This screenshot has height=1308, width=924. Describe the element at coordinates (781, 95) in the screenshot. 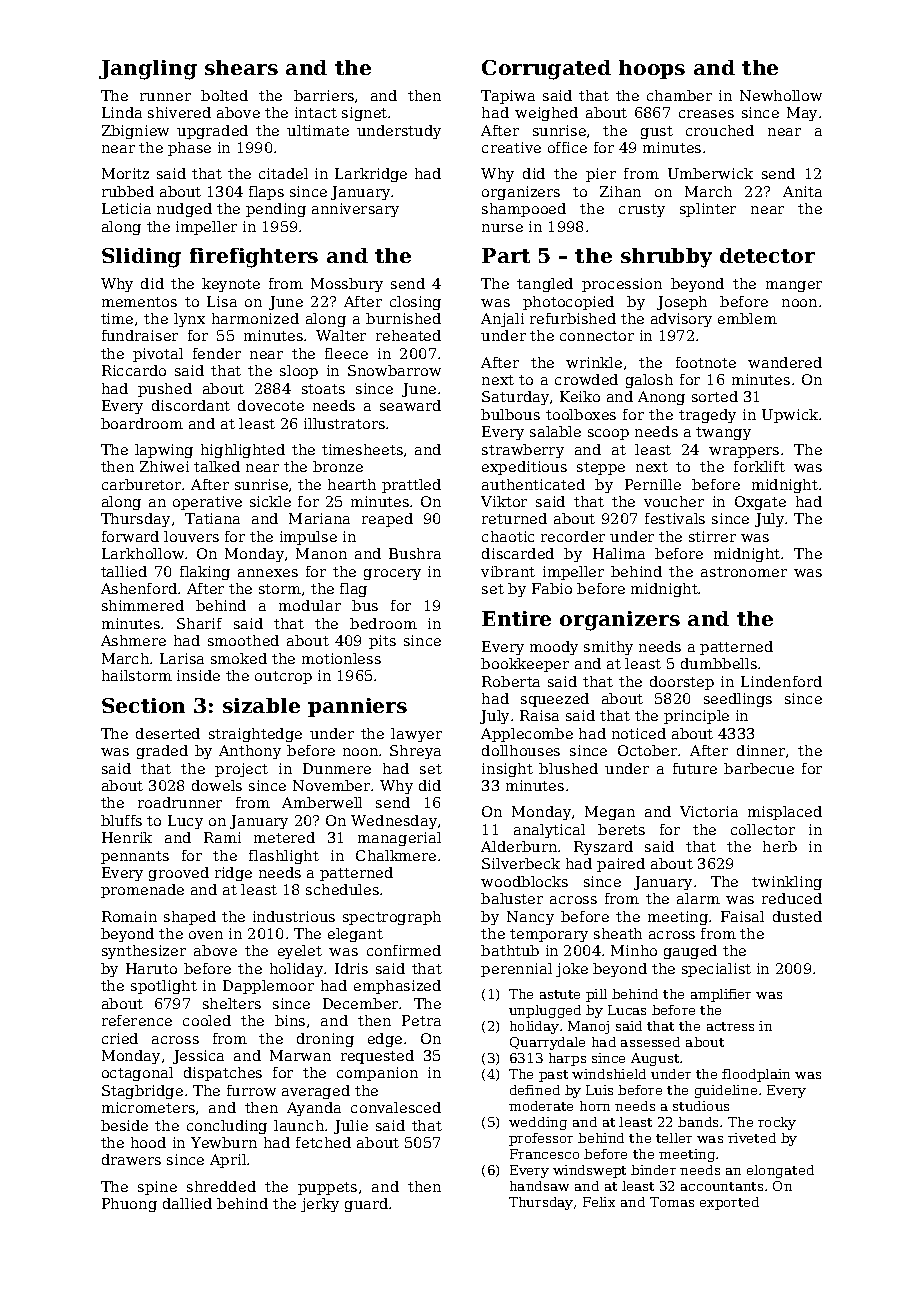

I see `Newhollow` at that location.
